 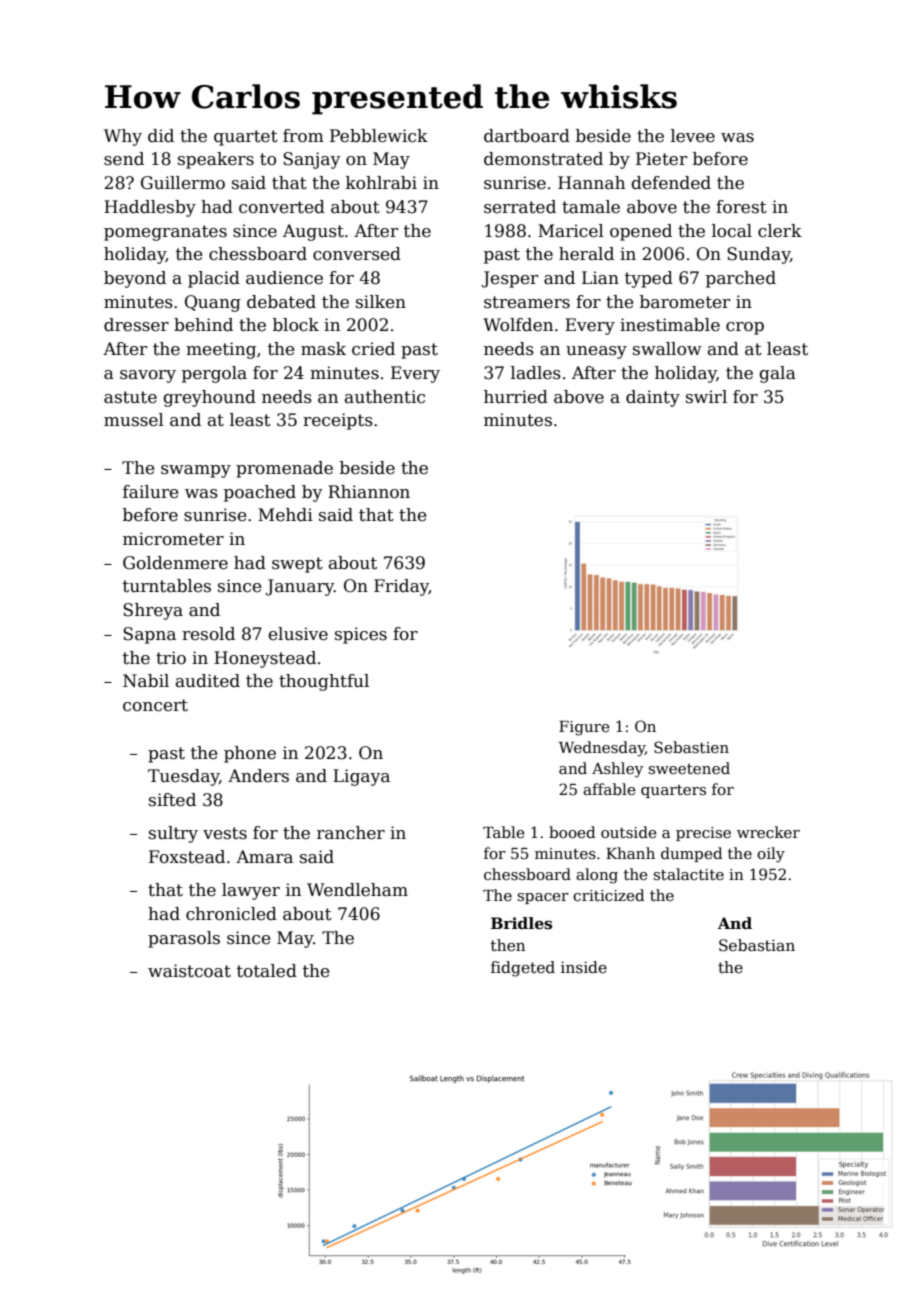 I want to click on speakers, so click(x=216, y=160).
